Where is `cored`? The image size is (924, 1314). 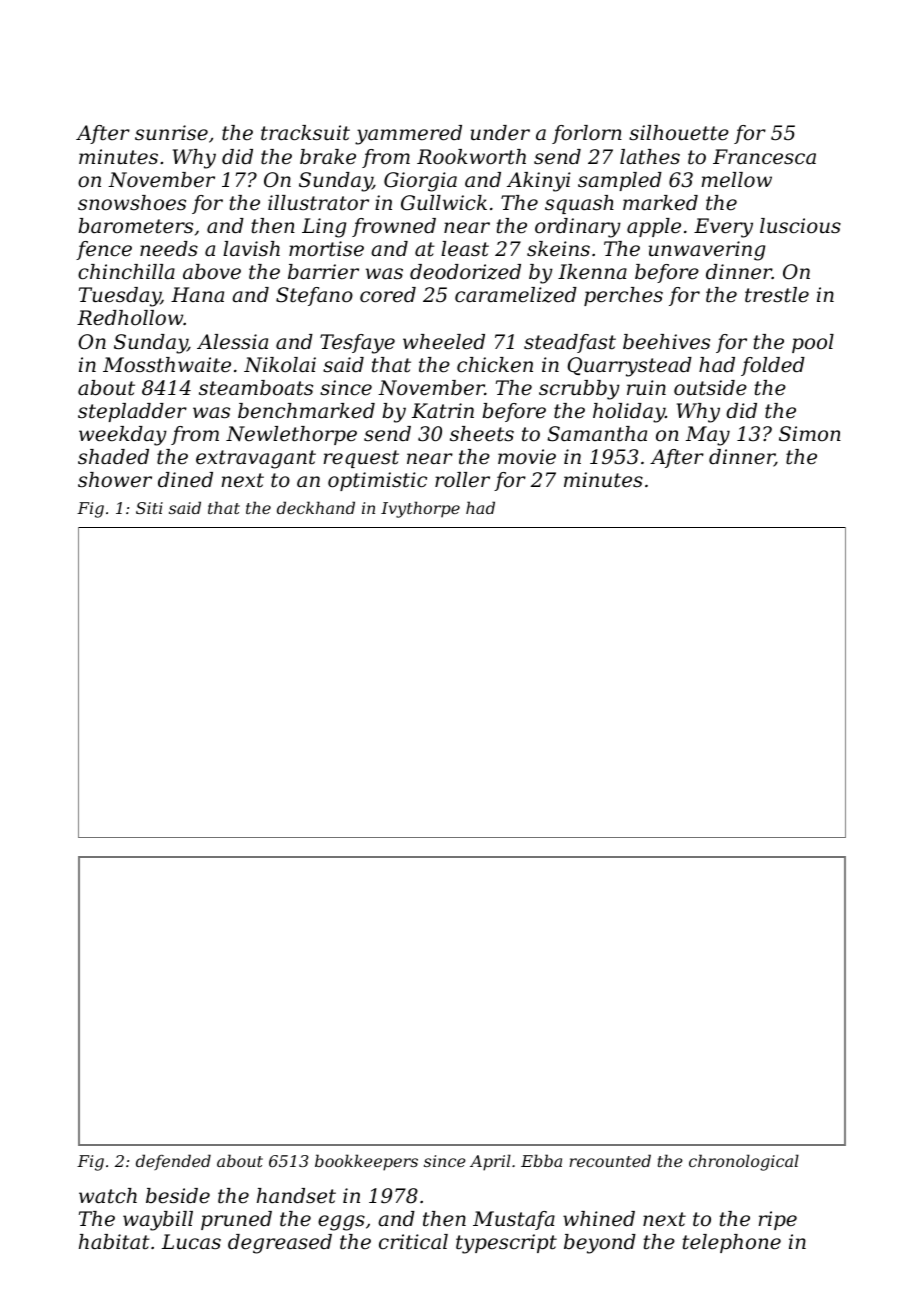
cored is located at coordinates (388, 295).
